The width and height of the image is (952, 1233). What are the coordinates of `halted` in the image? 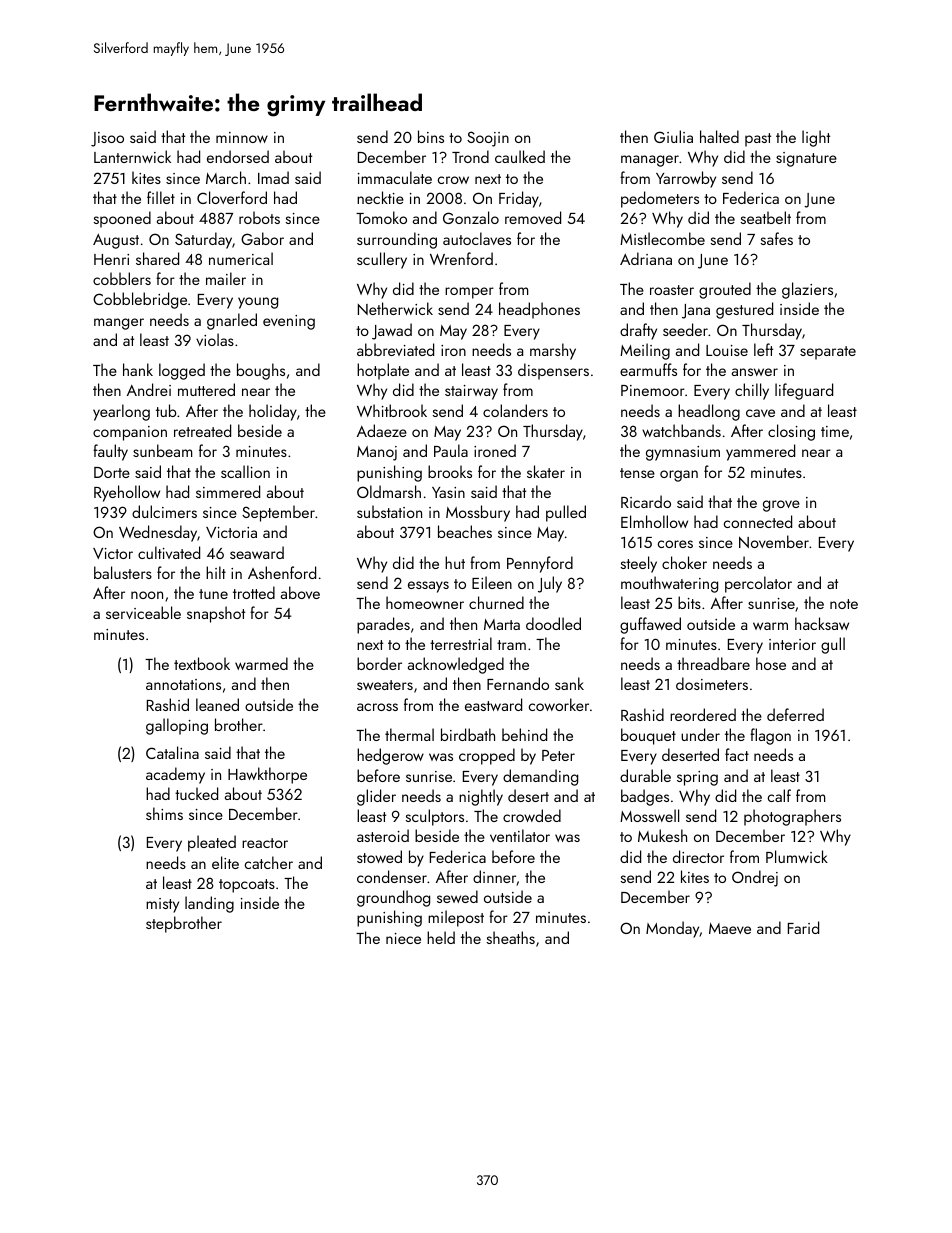 It's located at (719, 136).
